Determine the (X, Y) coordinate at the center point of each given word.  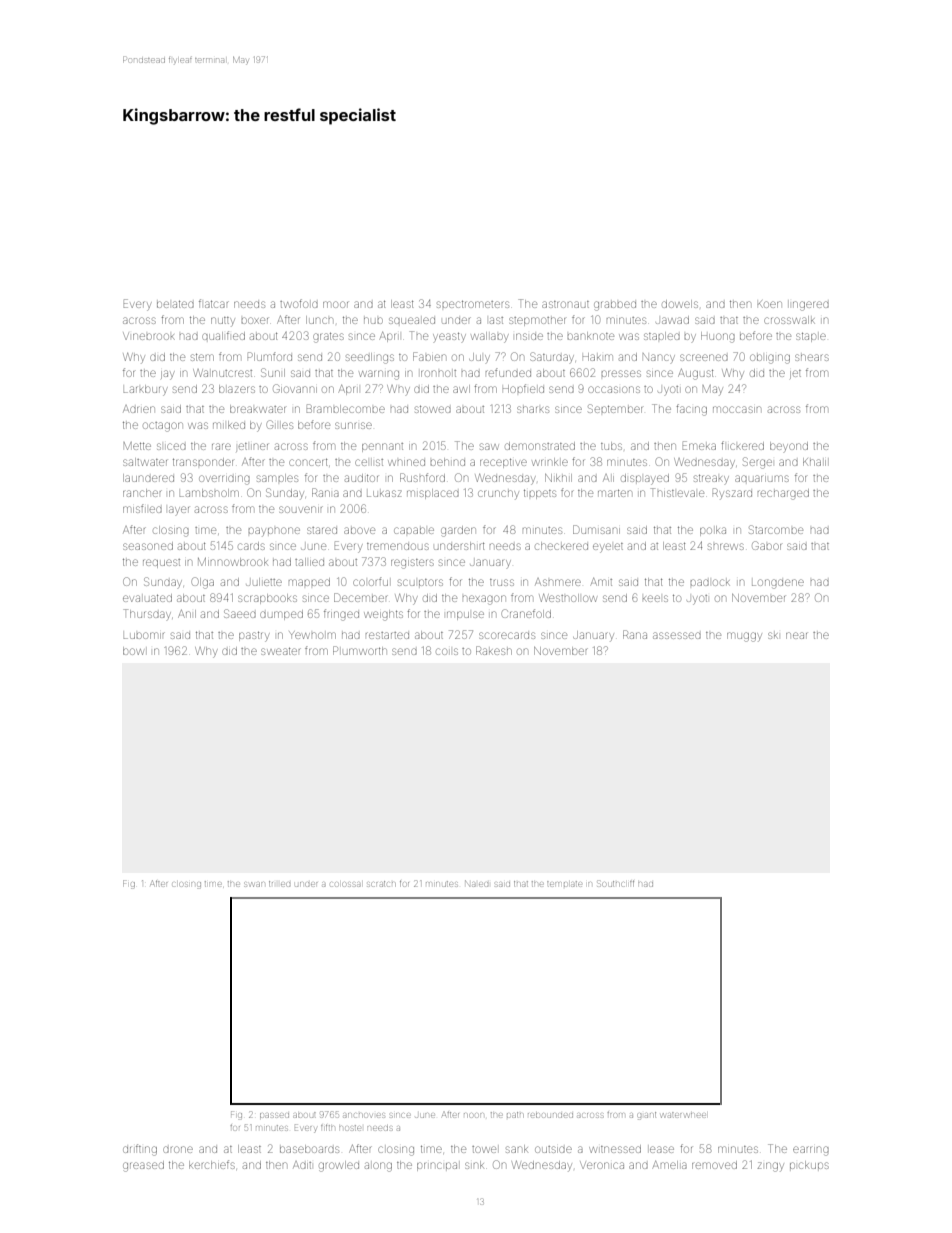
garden (458, 531)
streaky (711, 479)
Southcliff (615, 883)
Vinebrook (149, 336)
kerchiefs (212, 1164)
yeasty (449, 337)
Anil (187, 614)
